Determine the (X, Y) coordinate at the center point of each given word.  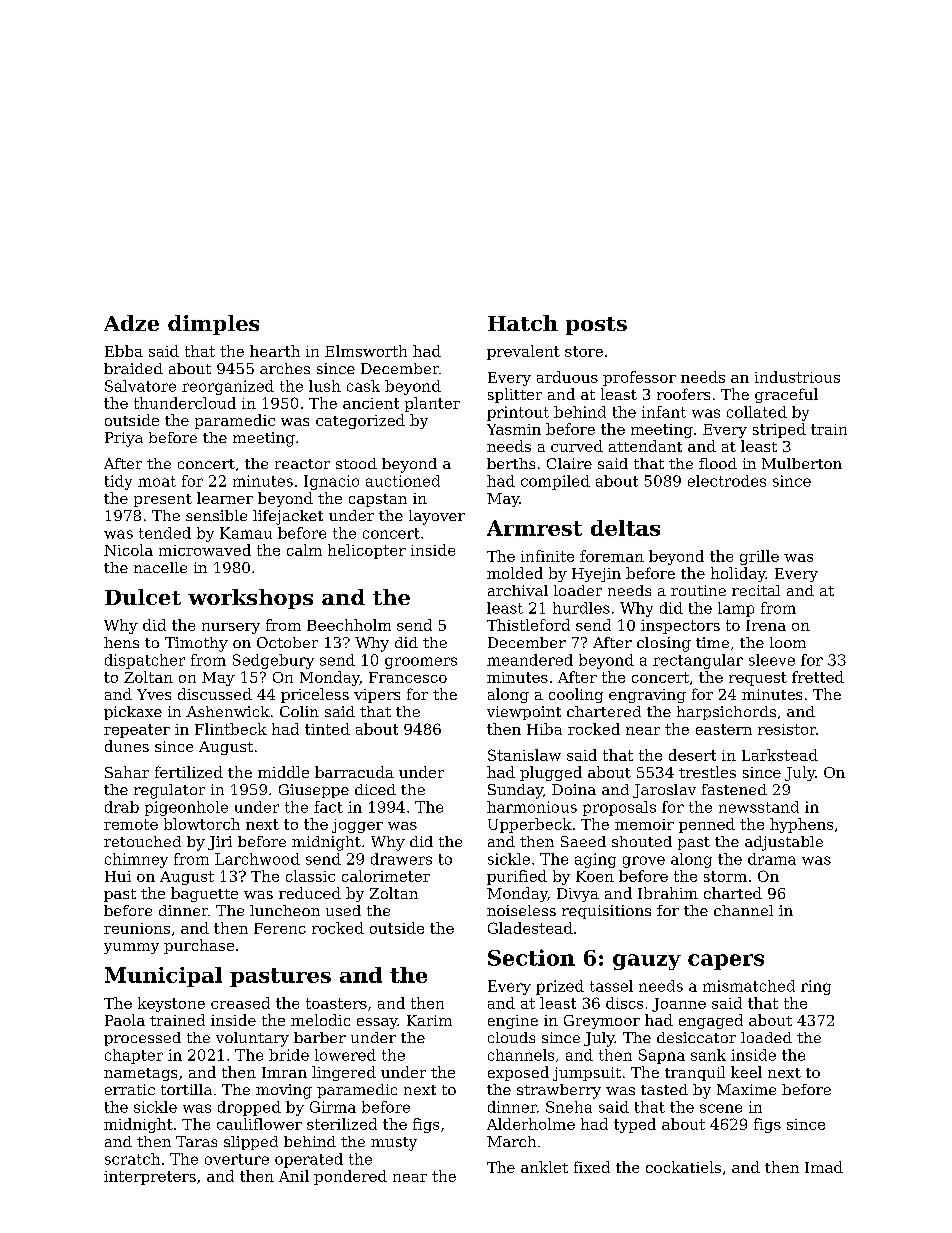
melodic (320, 1020)
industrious (797, 377)
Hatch (523, 323)
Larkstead (780, 755)
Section (531, 957)
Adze (131, 323)
